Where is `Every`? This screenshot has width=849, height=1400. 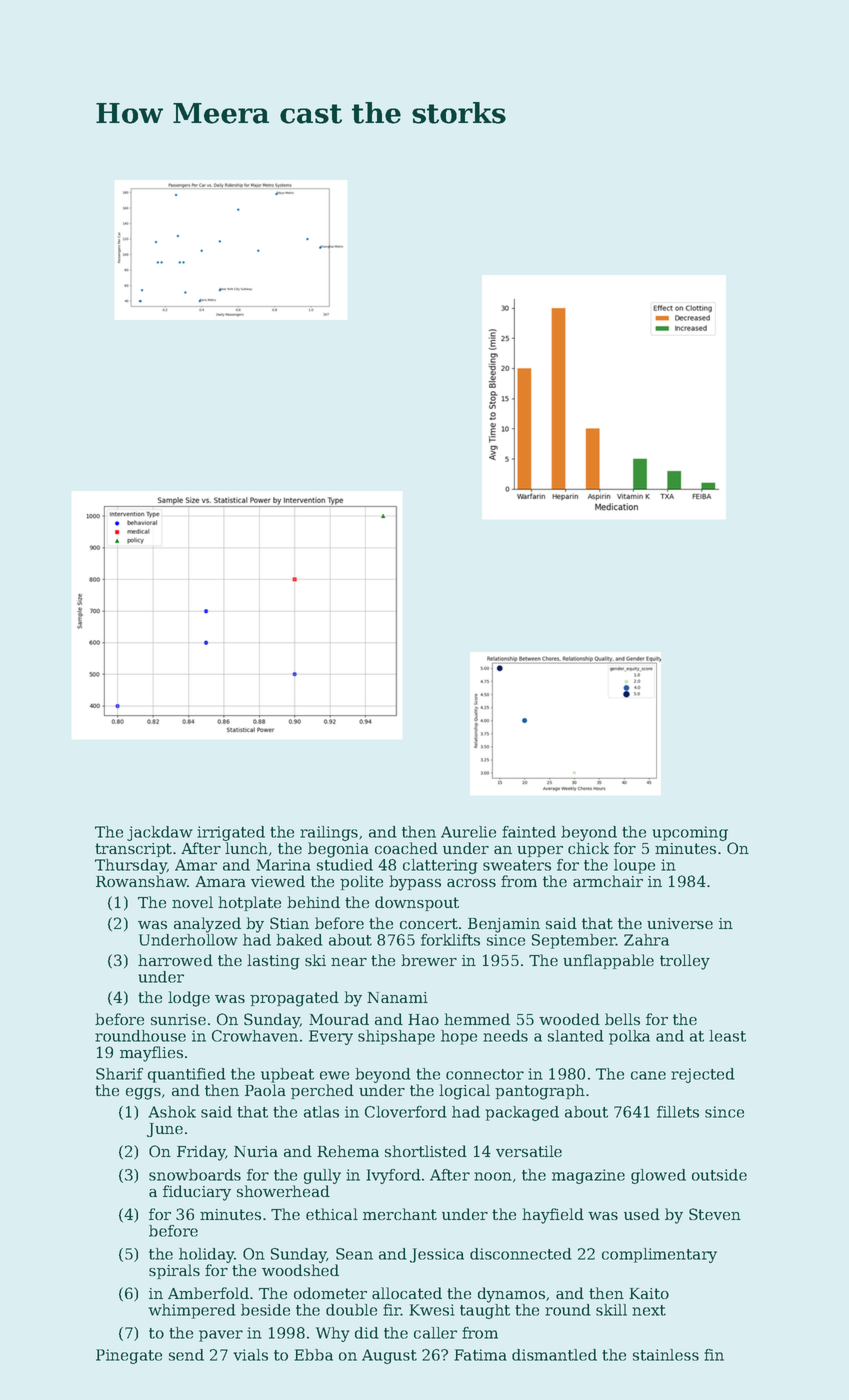
Every is located at coordinates (331, 1037).
